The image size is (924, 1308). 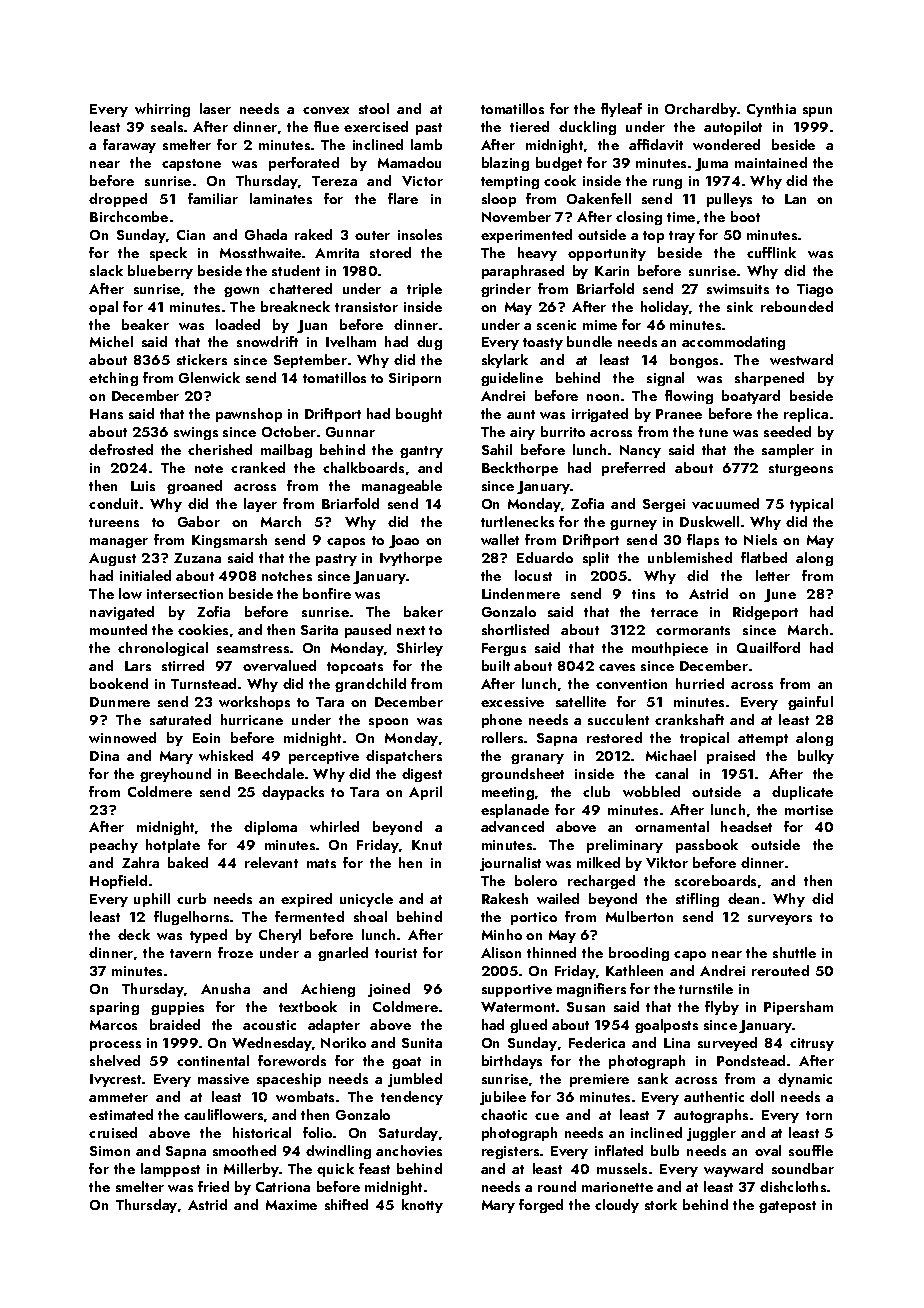 I want to click on Cian, so click(x=191, y=235).
